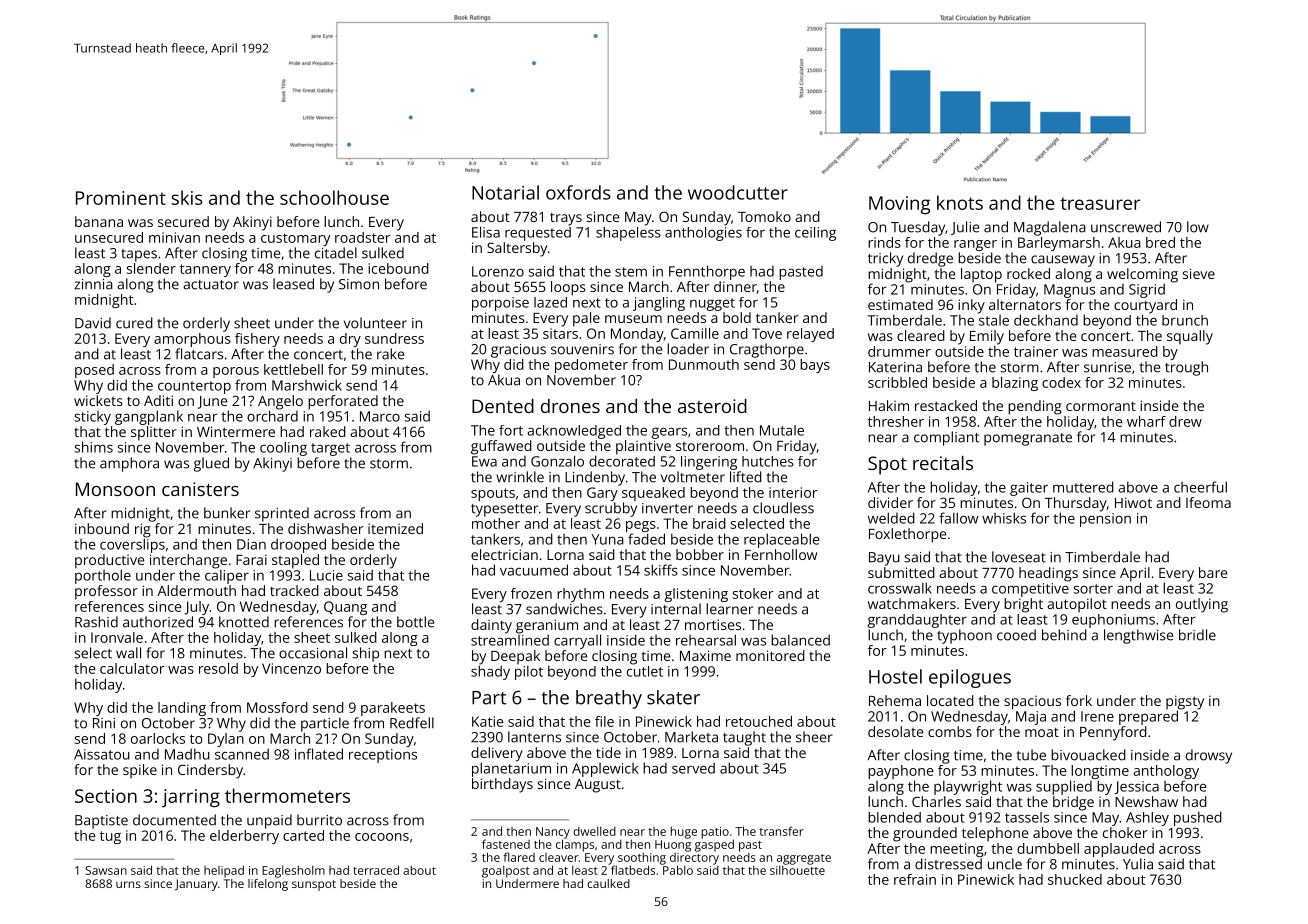 Image resolution: width=1308 pixels, height=924 pixels. Describe the element at coordinates (578, 192) in the image. I see `oxfords` at that location.
